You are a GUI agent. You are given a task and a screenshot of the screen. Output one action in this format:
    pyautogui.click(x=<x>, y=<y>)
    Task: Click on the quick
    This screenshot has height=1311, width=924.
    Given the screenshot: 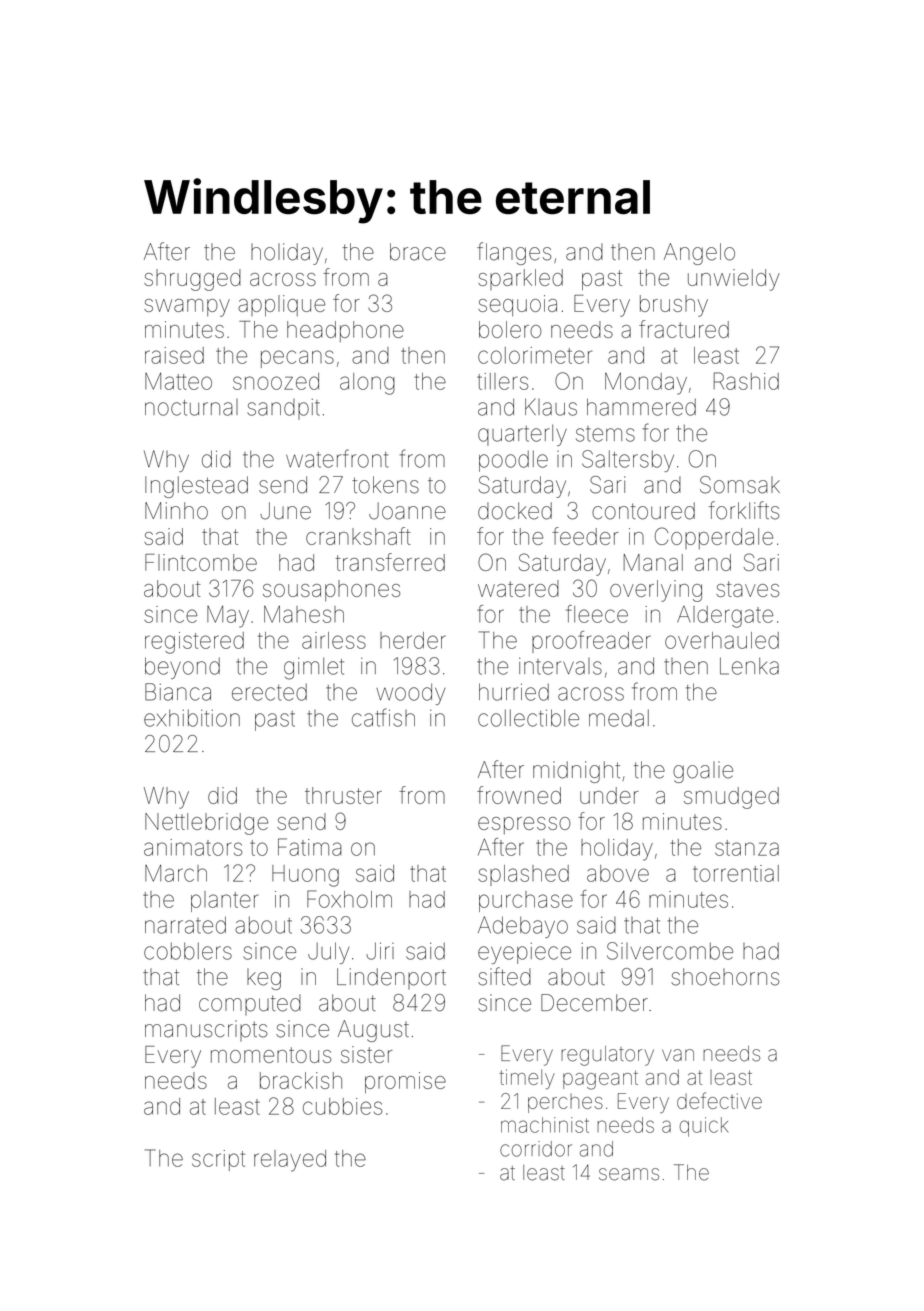 What is the action you would take?
    pyautogui.click(x=704, y=1127)
